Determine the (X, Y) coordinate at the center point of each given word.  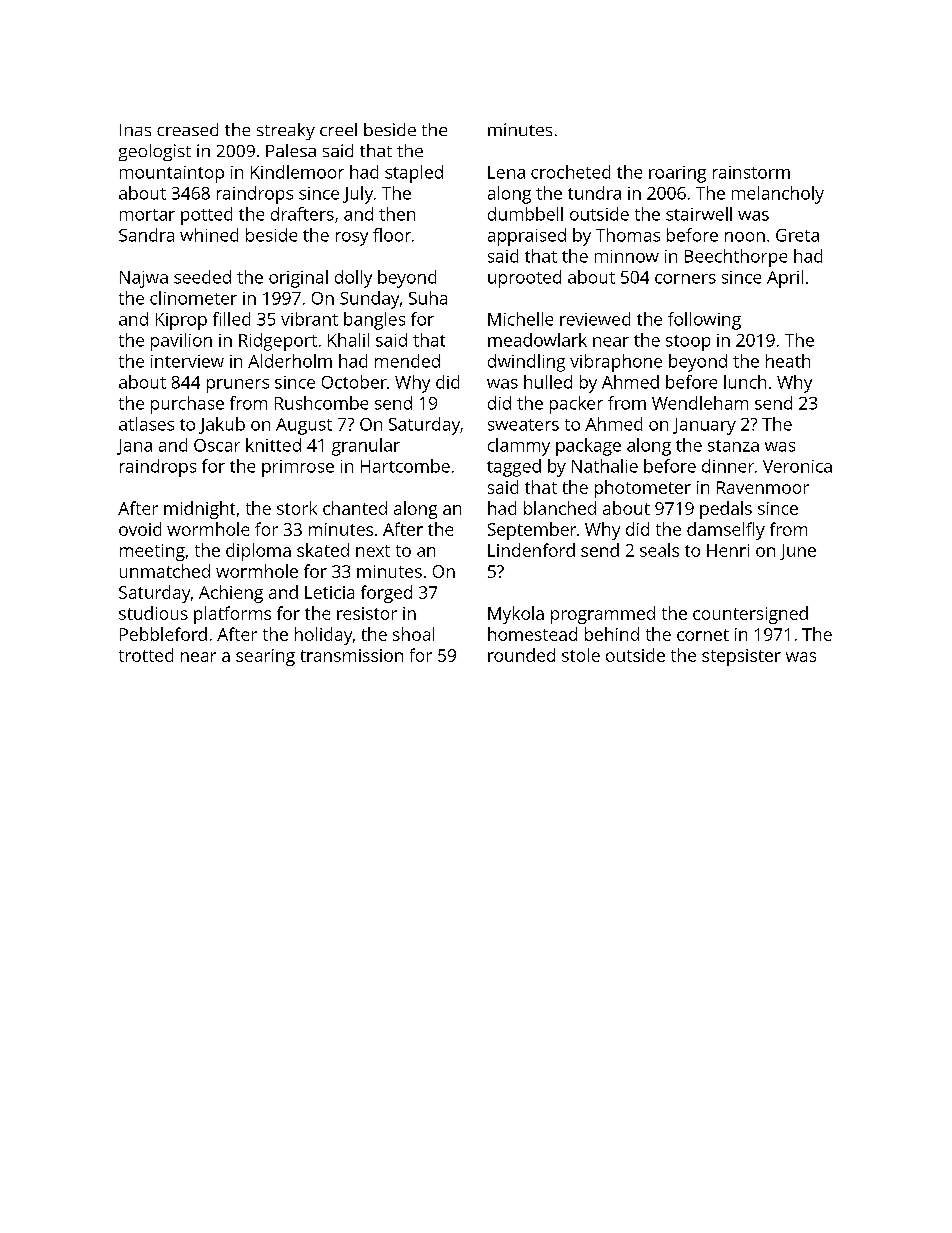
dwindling (526, 363)
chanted (355, 508)
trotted (146, 655)
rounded (521, 655)
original (298, 279)
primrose (298, 468)
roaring (677, 174)
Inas (135, 130)
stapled (414, 174)
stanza (733, 446)
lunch (745, 382)
